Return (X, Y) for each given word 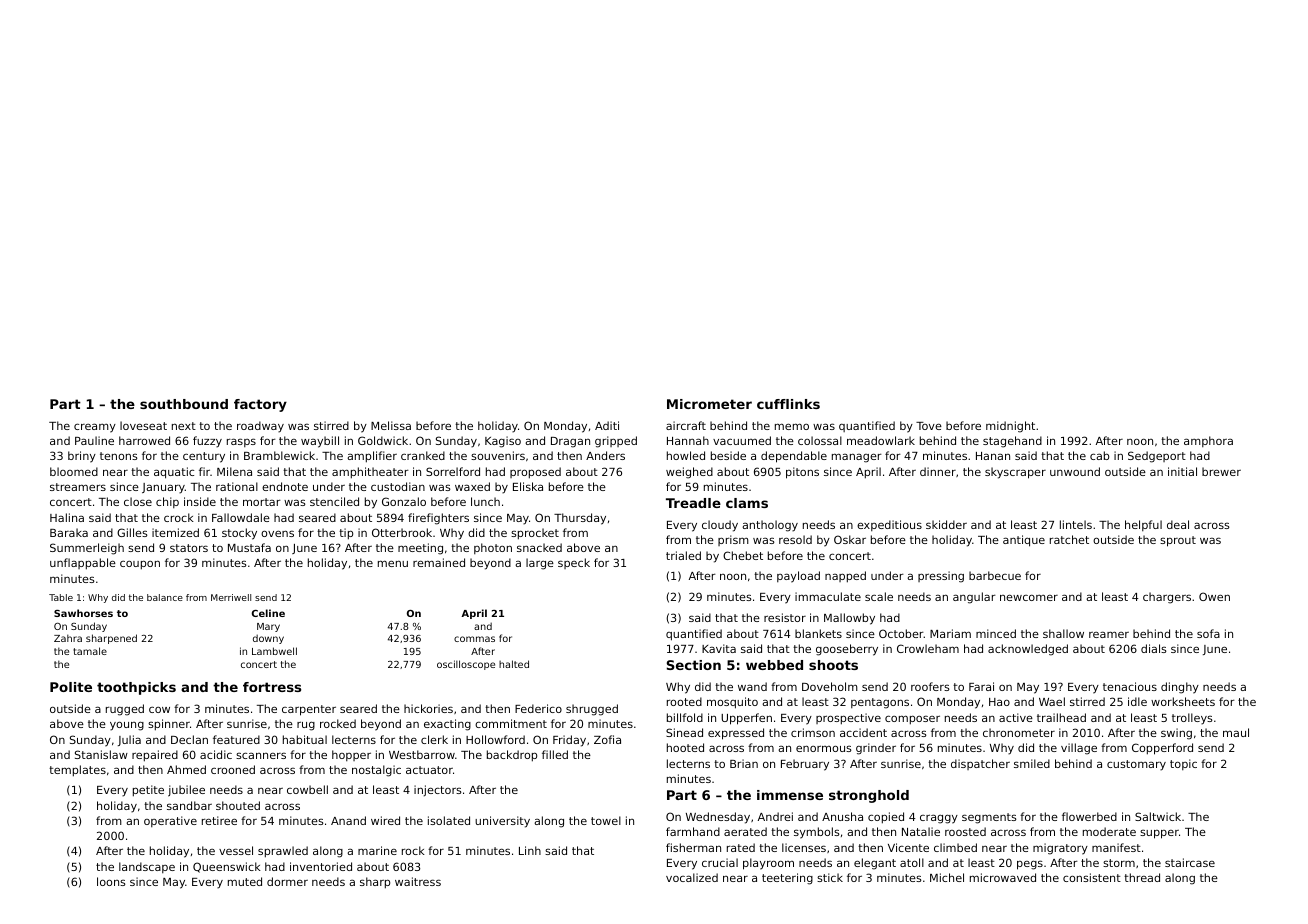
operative (170, 821)
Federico (538, 708)
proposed (535, 473)
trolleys (1192, 719)
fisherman (693, 847)
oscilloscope (466, 665)
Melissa (391, 425)
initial (1182, 471)
